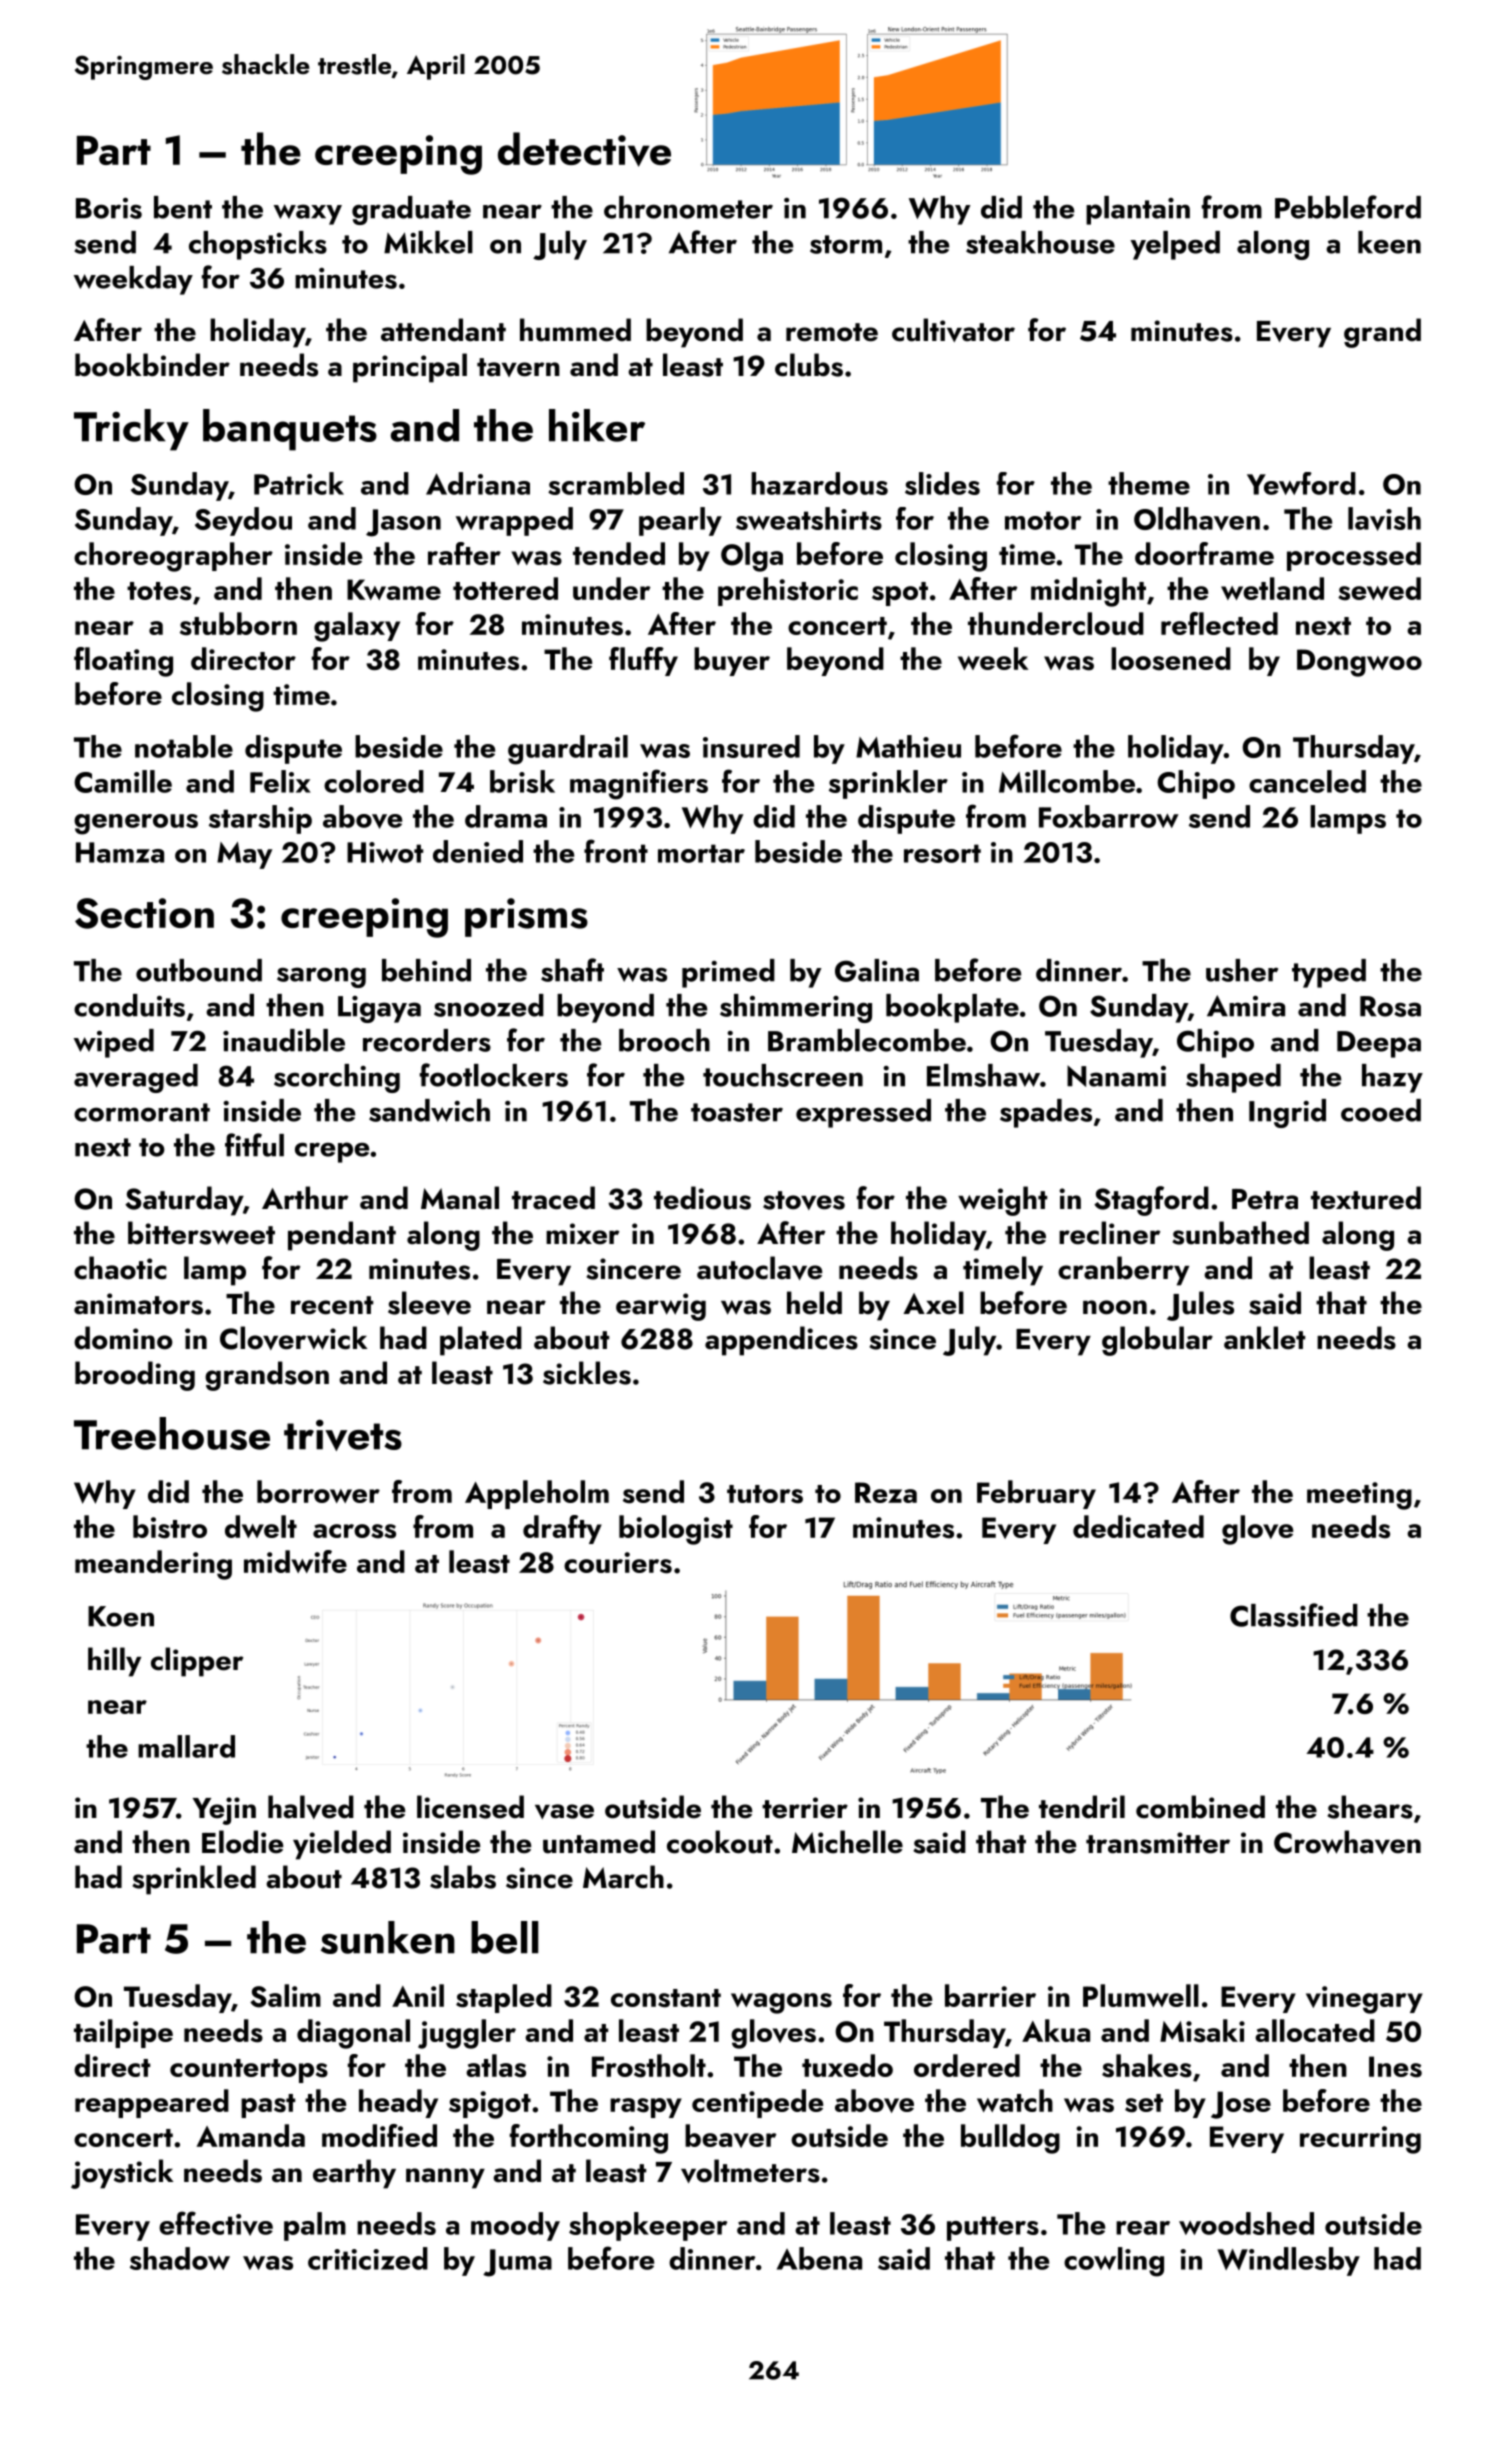 The height and width of the page is (2464, 1496). I want to click on recent, so click(332, 1305).
